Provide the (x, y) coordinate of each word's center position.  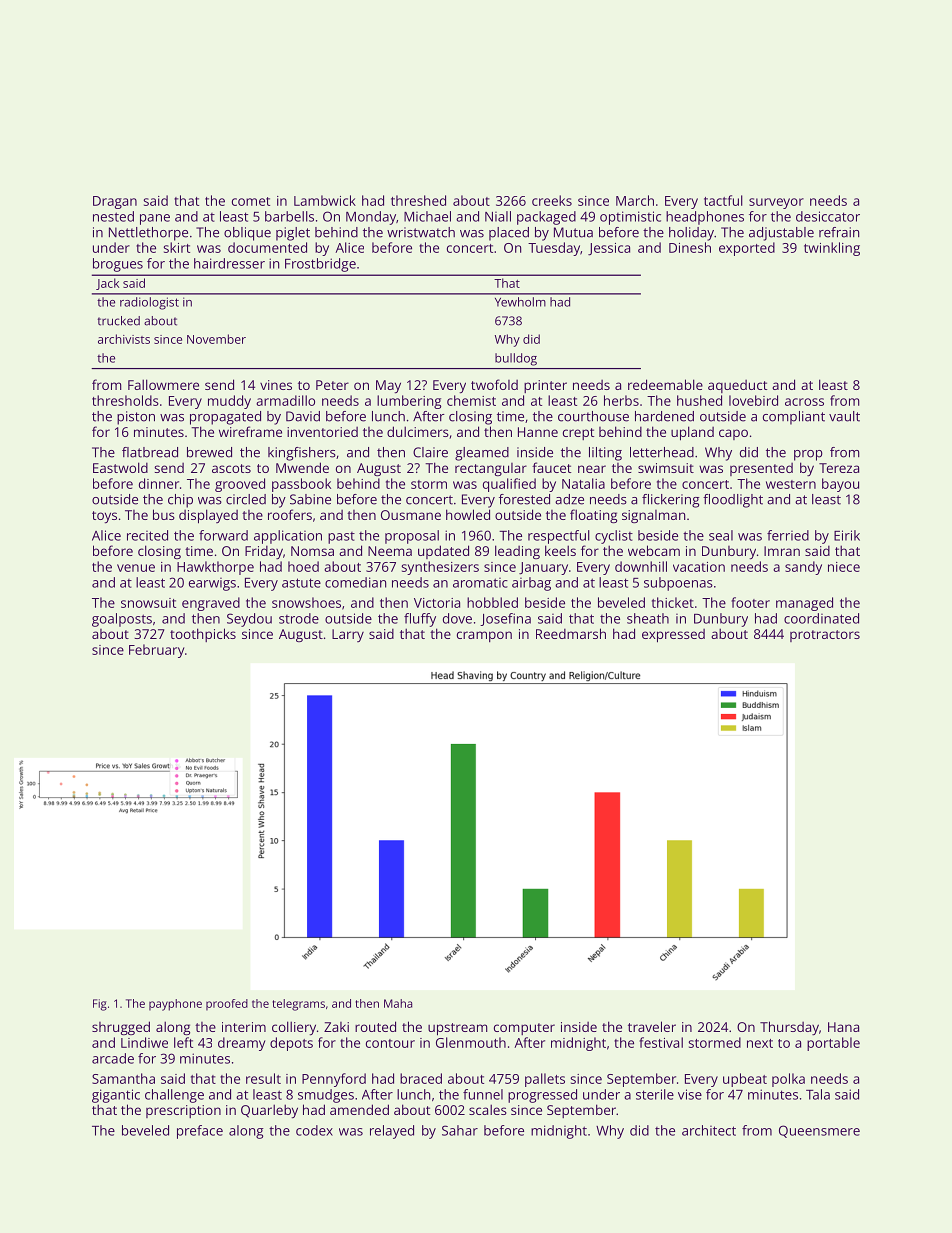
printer (545, 386)
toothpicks (203, 635)
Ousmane (411, 515)
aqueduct (737, 386)
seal (721, 535)
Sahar (460, 1130)
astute (301, 583)
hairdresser (229, 263)
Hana (843, 1027)
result (263, 1078)
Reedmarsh (571, 633)
